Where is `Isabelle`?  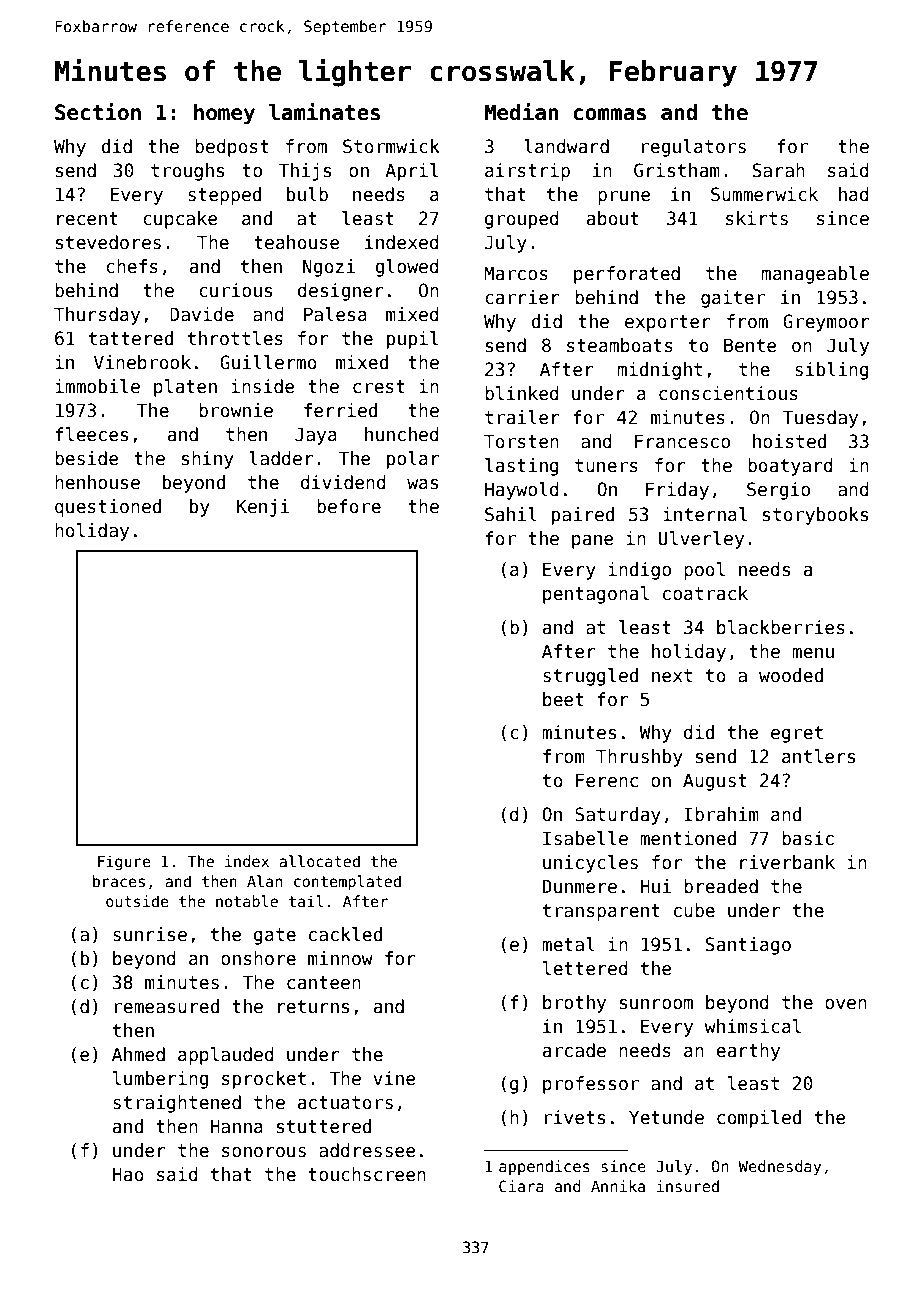
Isabelle is located at coordinates (585, 838).
